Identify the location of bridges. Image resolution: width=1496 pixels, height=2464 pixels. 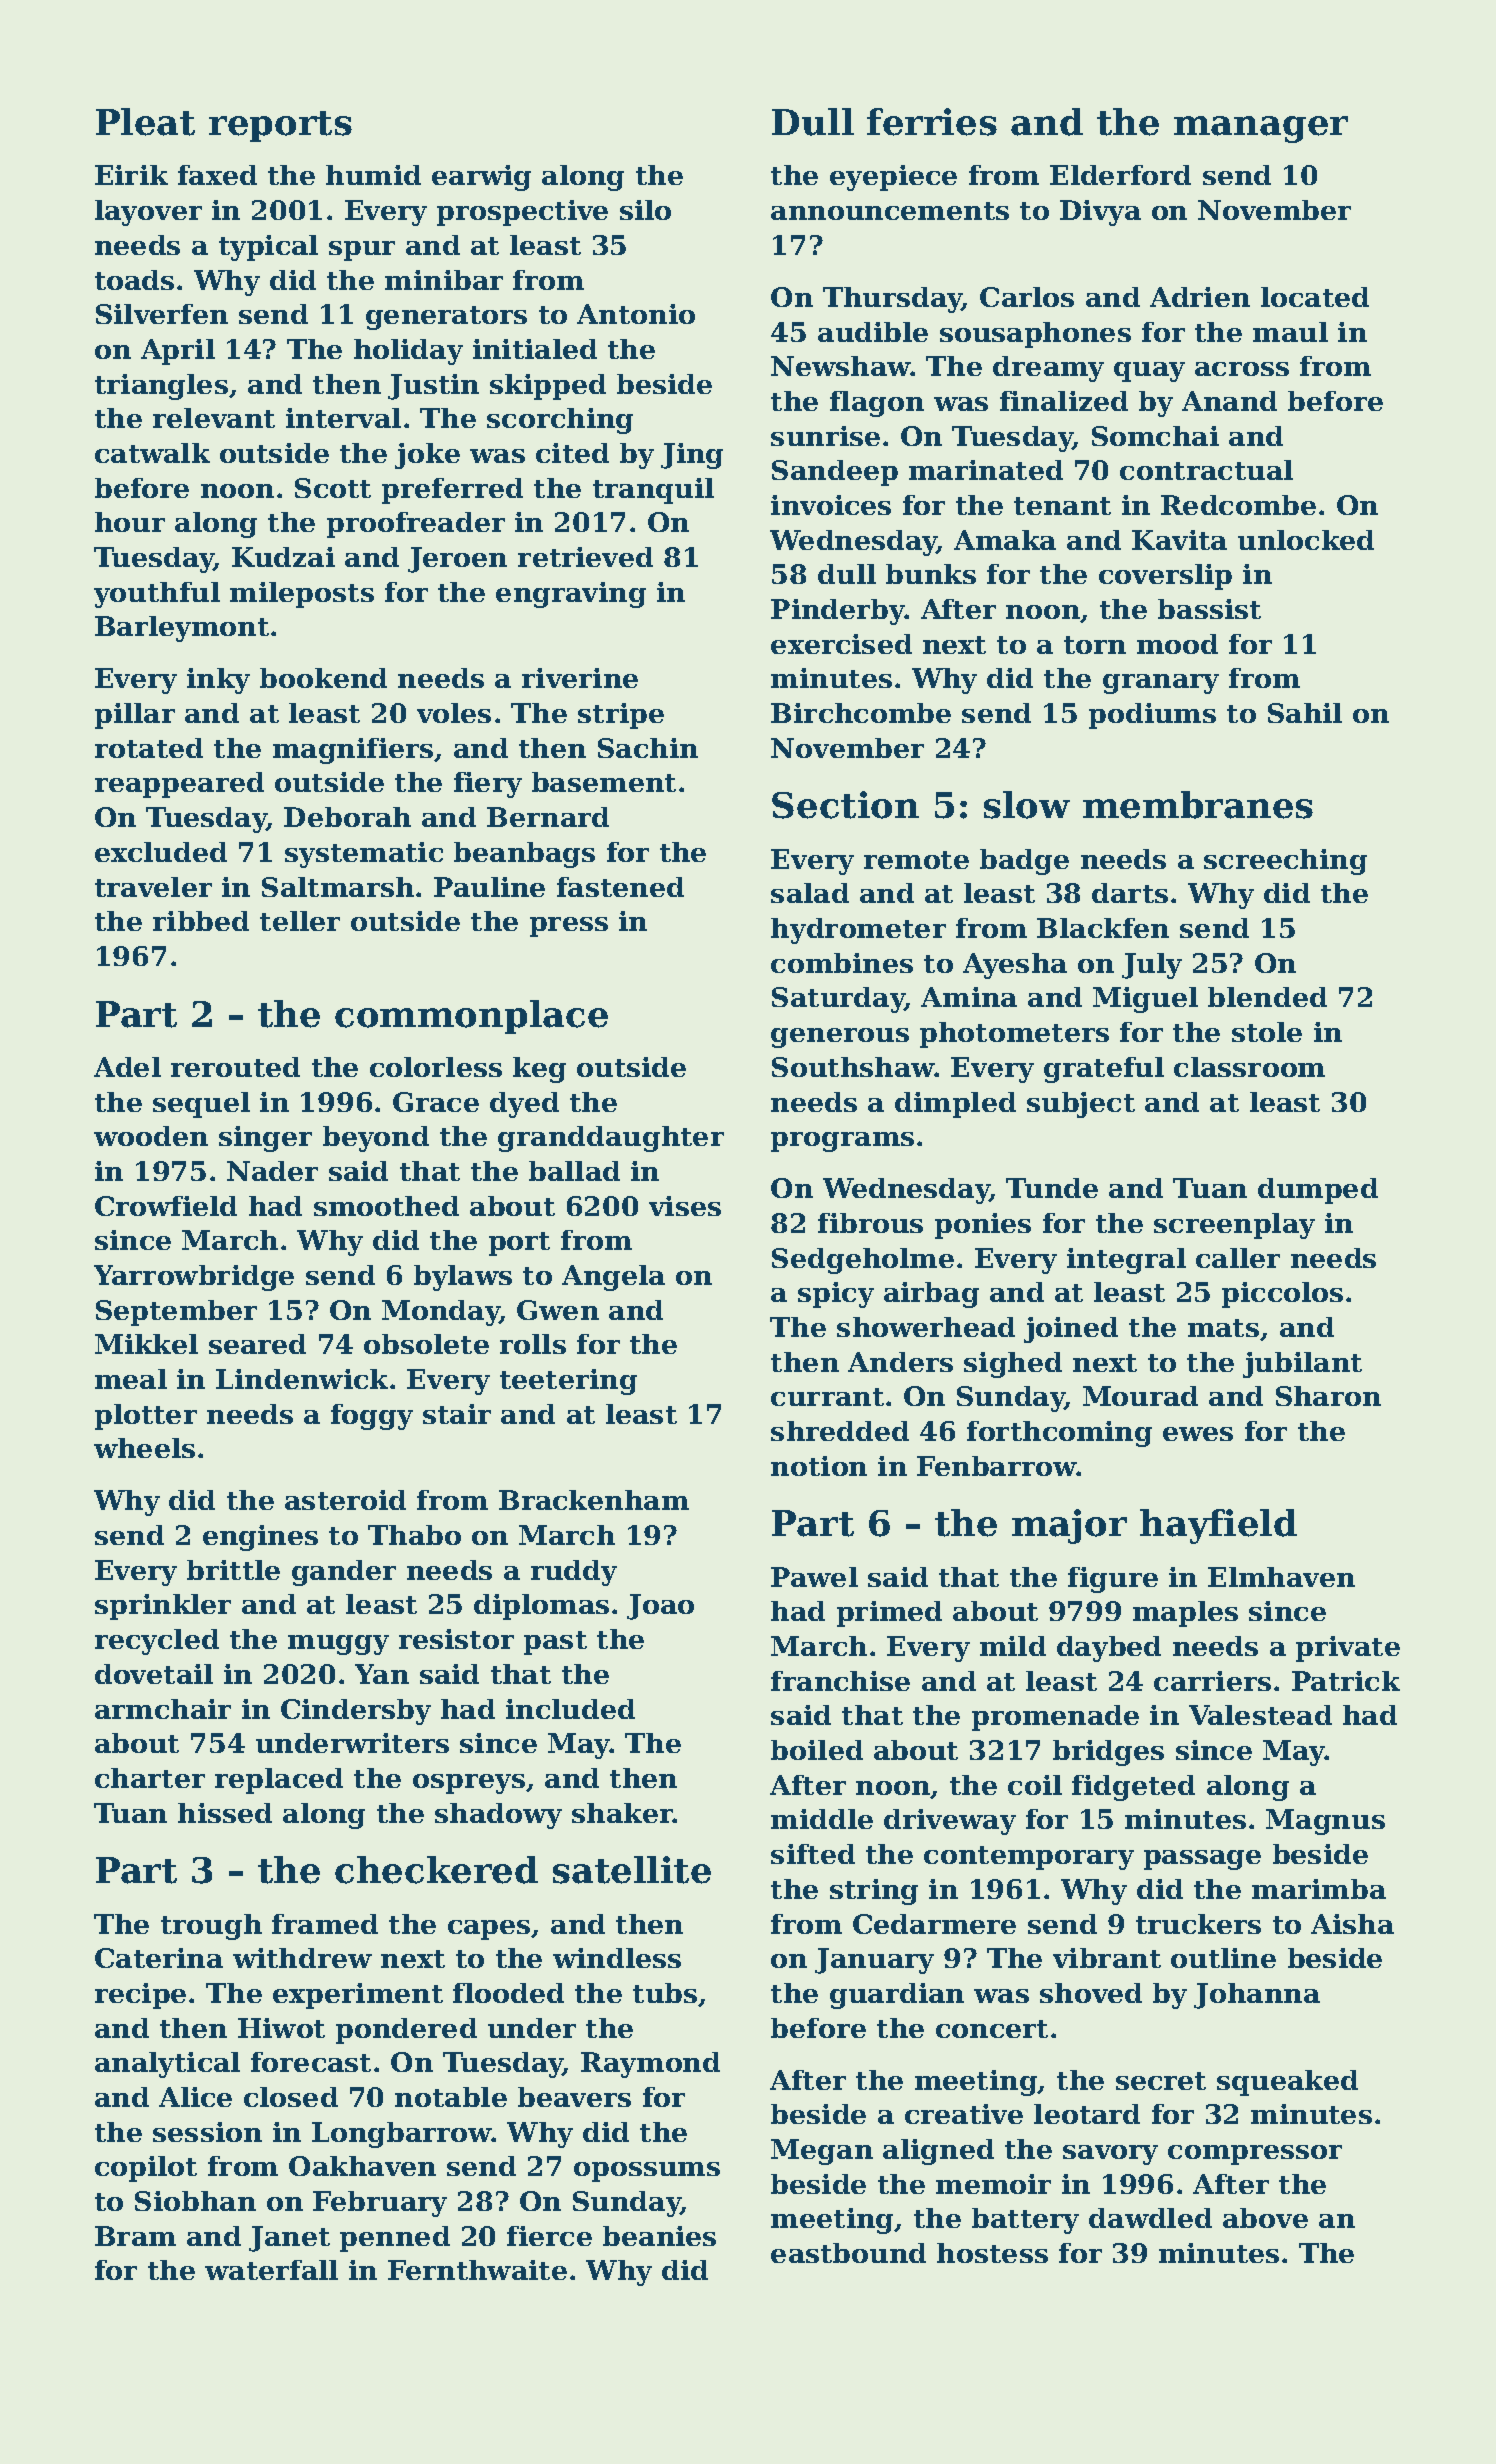
(1108, 1753).
